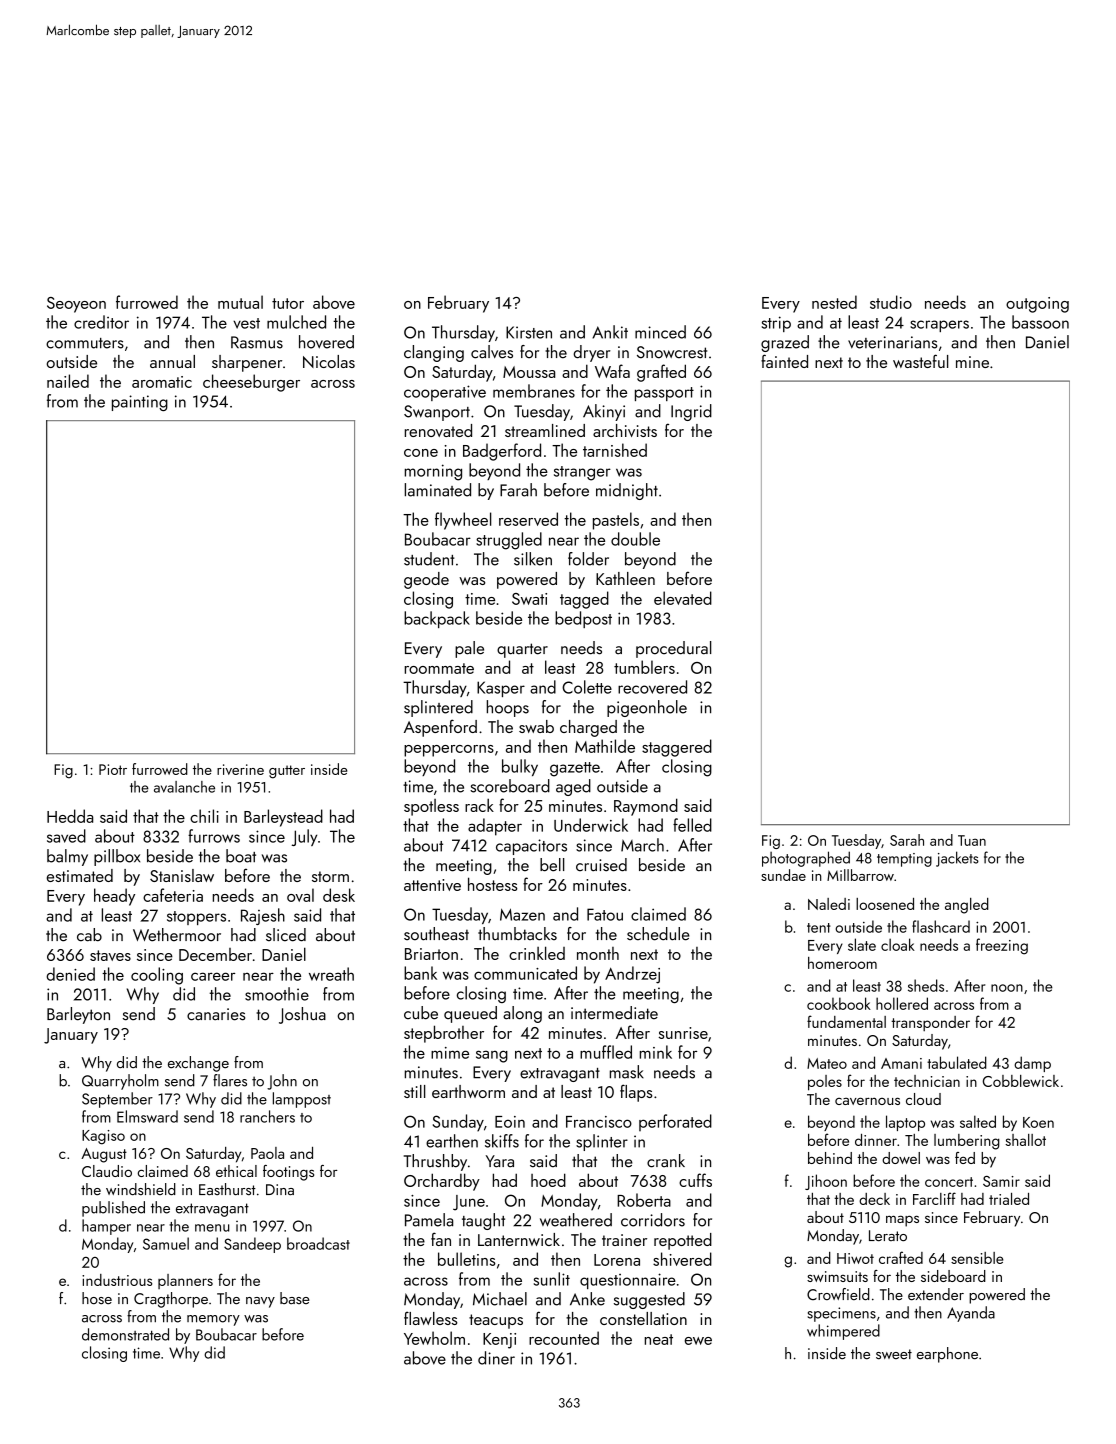 The width and height of the document is (1116, 1444). Describe the element at coordinates (584, 600) in the document. I see `tagged` at that location.
